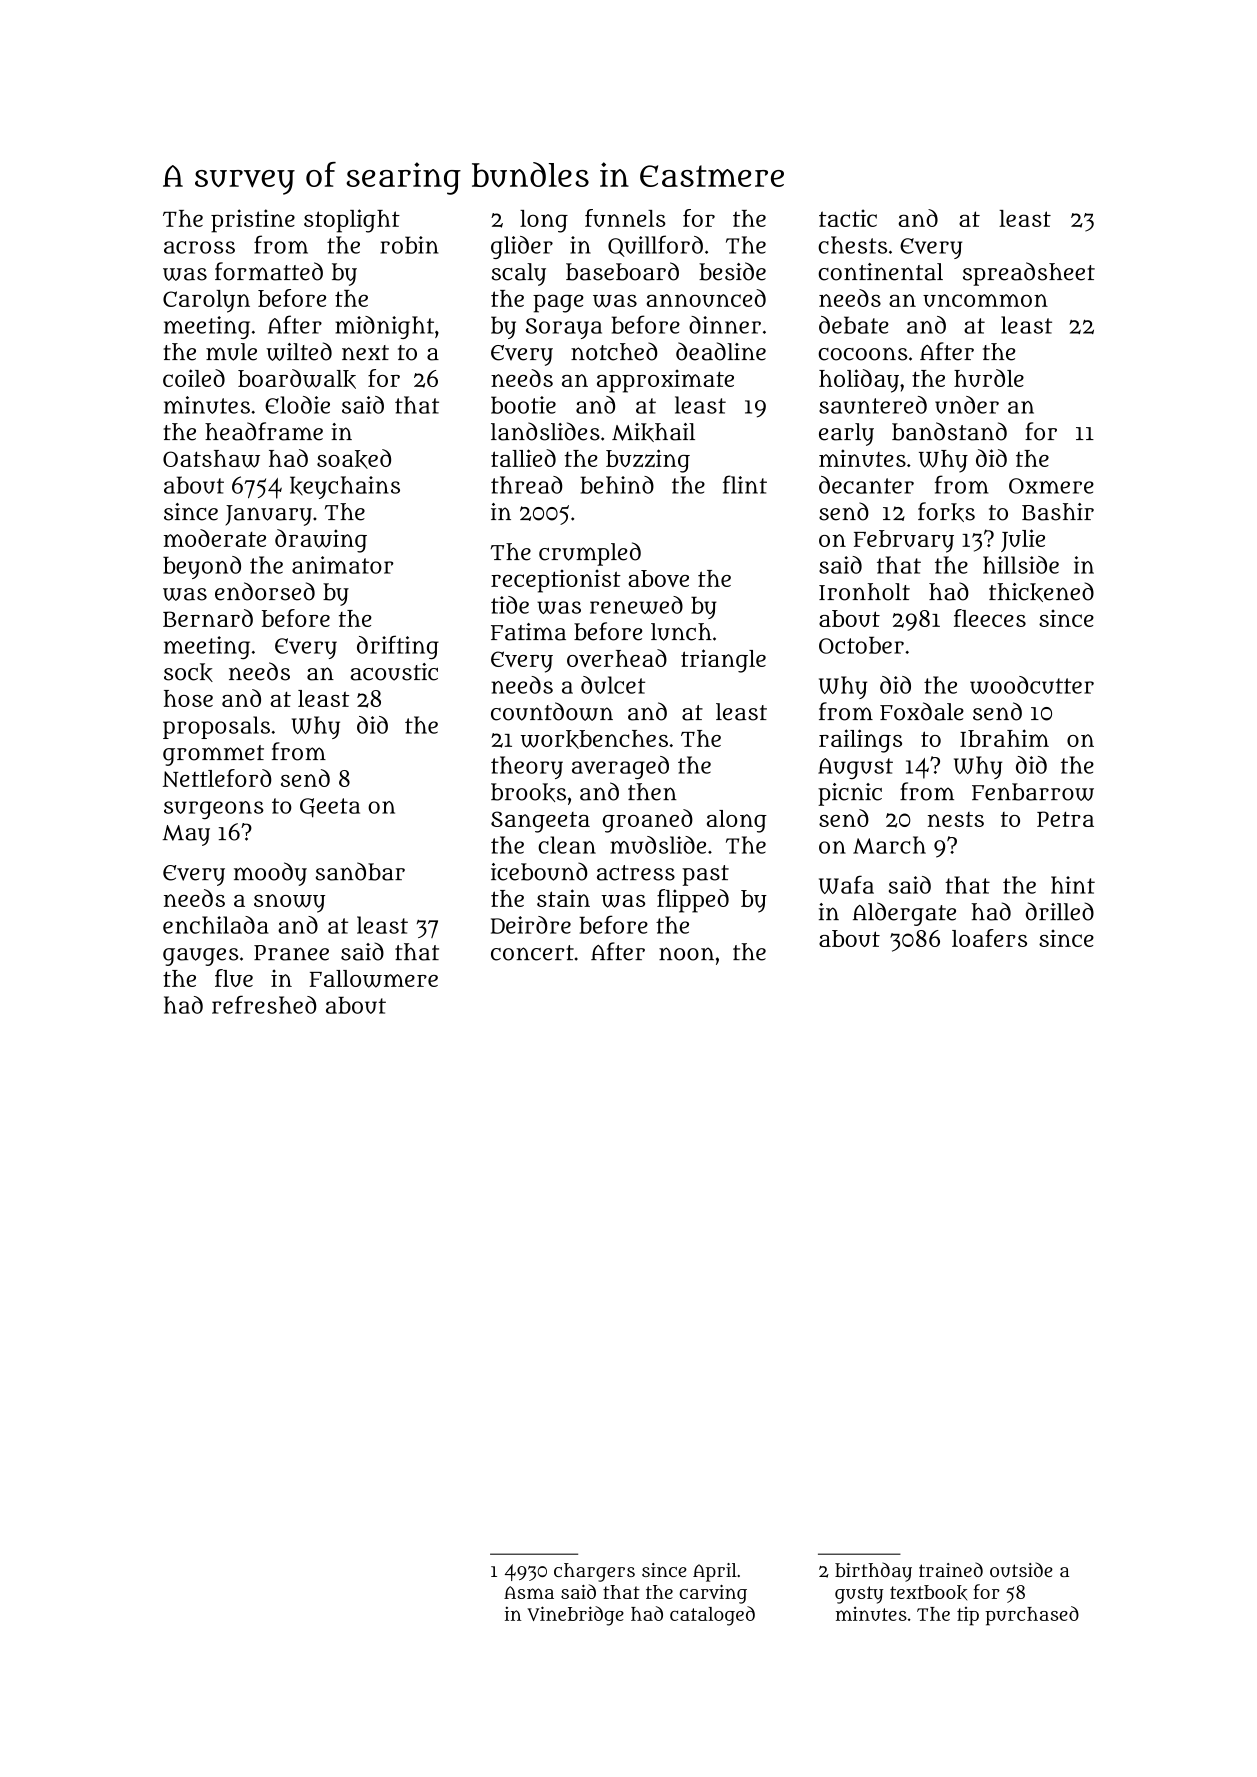 This screenshot has width=1257, height=1777. Describe the element at coordinates (848, 218) in the screenshot. I see `tactic` at that location.
